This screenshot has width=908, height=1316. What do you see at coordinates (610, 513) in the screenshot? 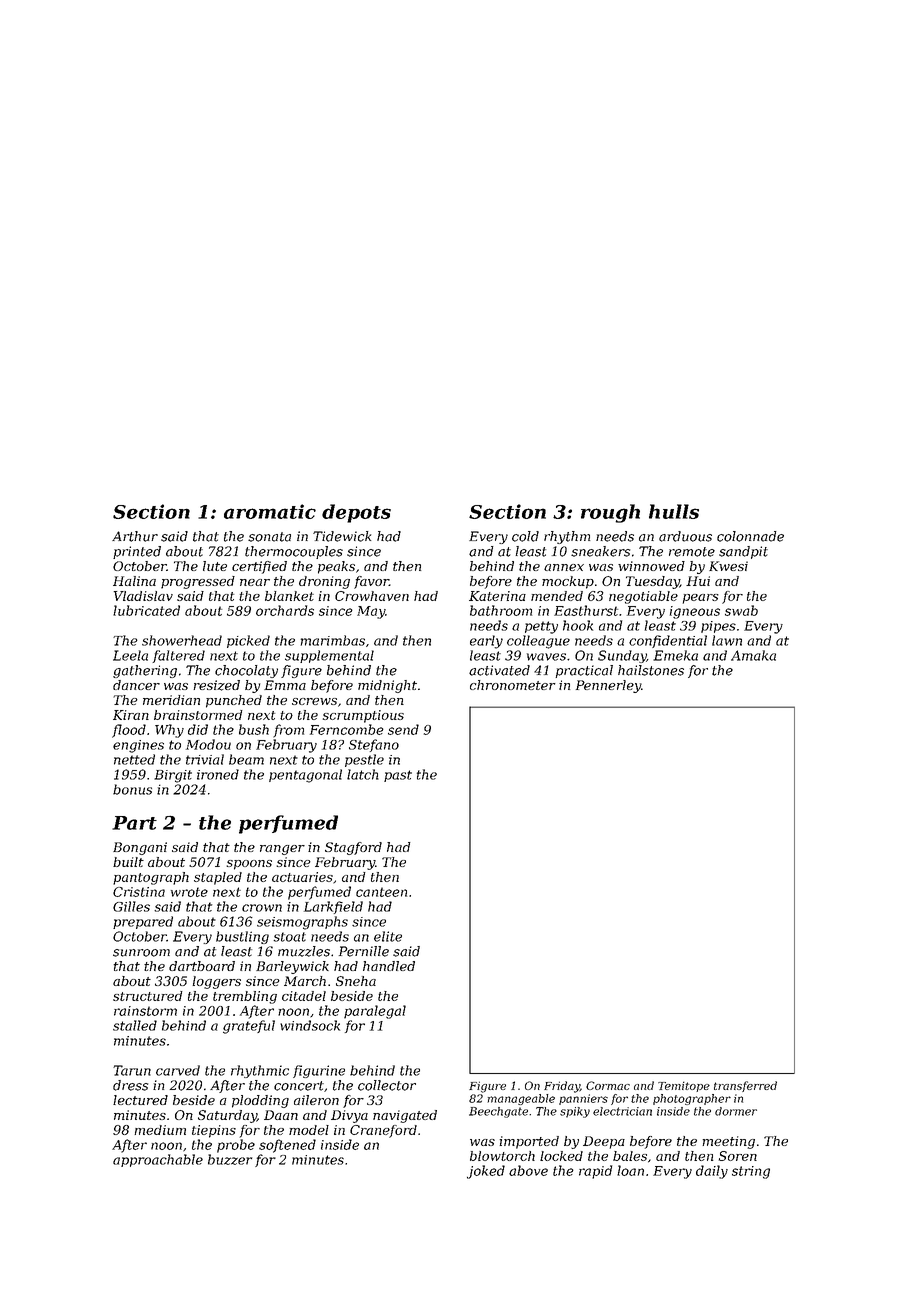
I see `rough` at bounding box center [610, 513].
